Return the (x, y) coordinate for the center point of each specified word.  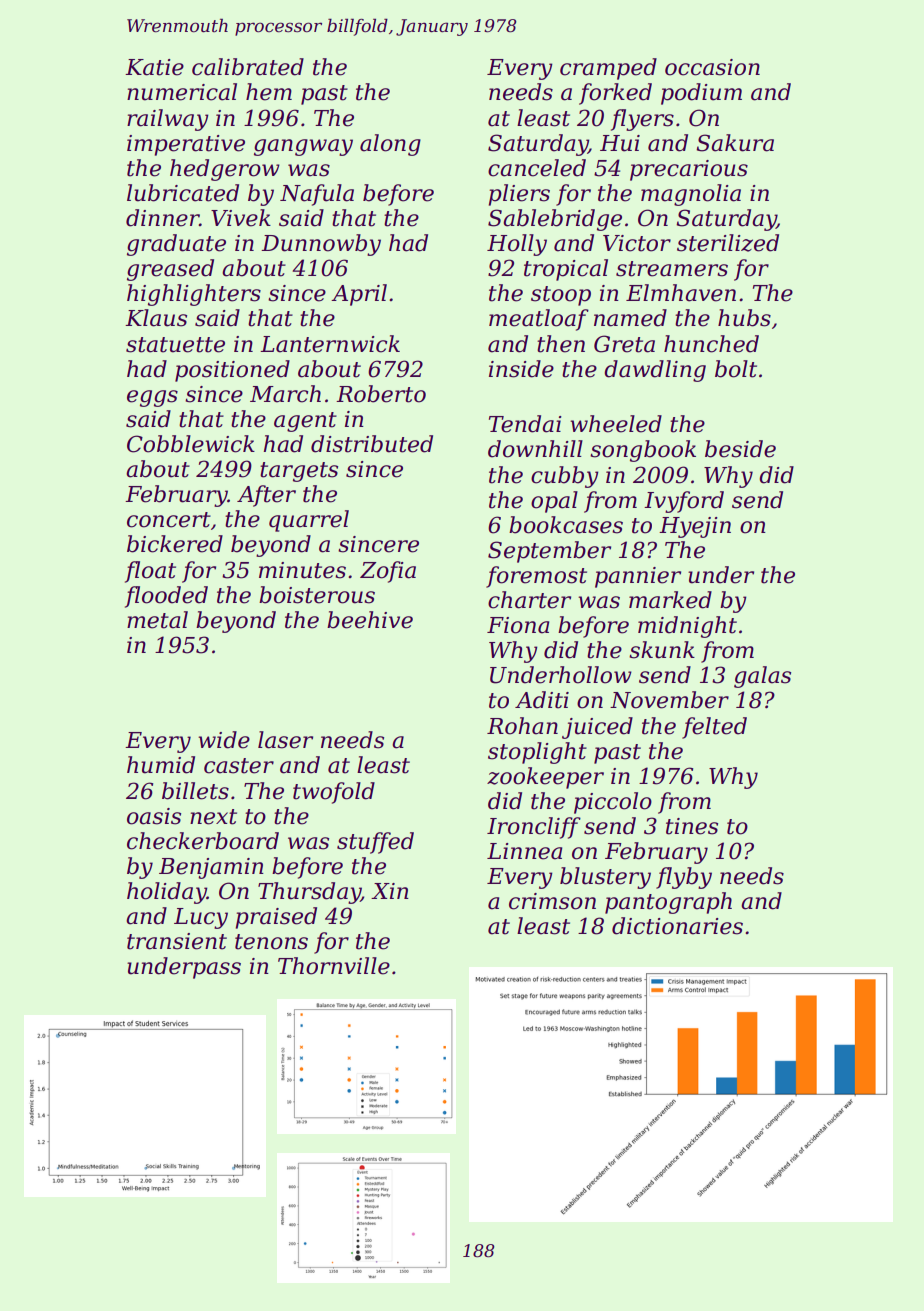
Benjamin (211, 868)
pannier (638, 577)
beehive (370, 620)
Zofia (388, 572)
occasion (712, 67)
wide (224, 740)
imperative (186, 145)
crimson (552, 901)
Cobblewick (191, 444)
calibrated (248, 67)
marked (670, 600)
